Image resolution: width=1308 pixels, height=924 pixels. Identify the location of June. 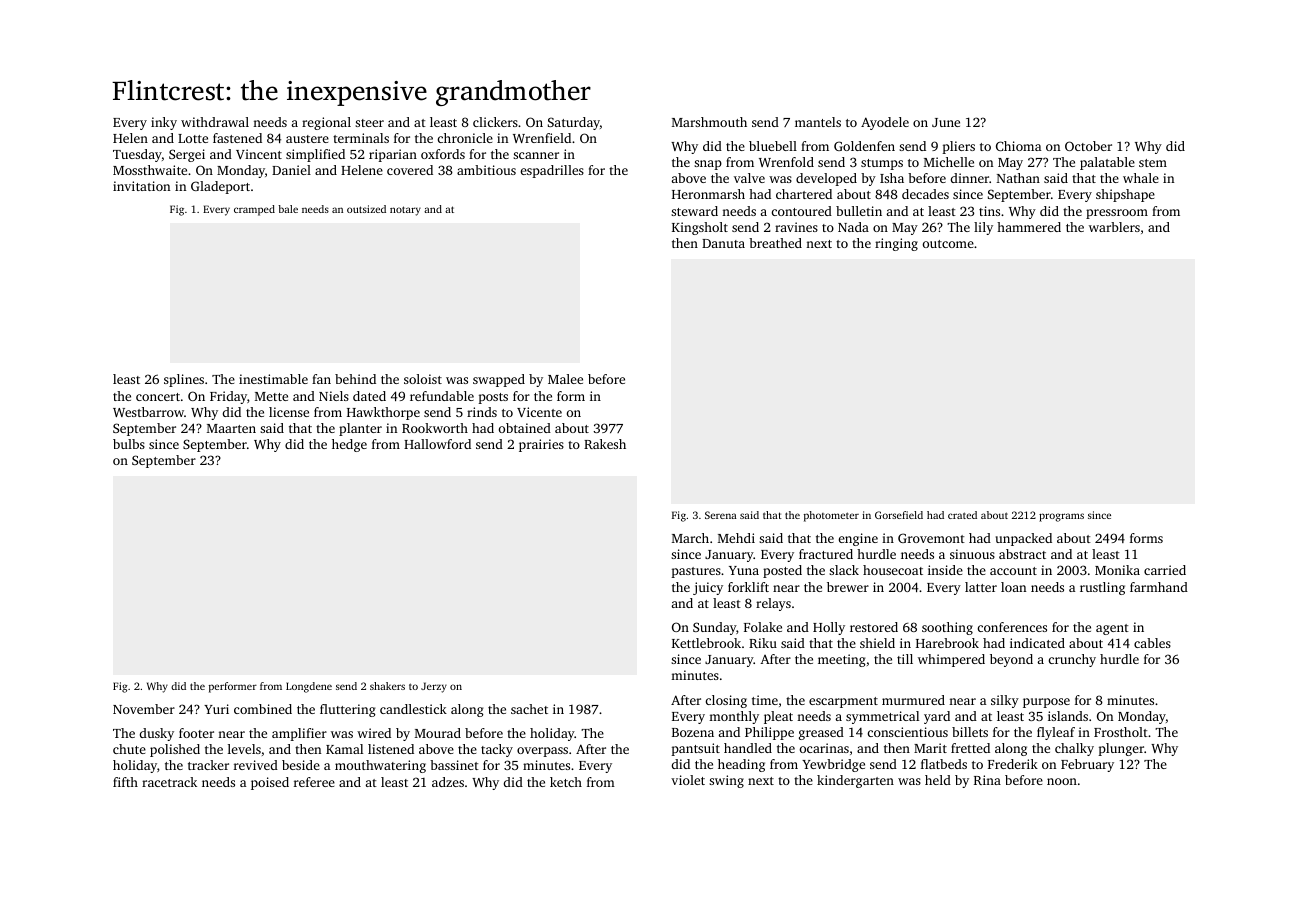
(946, 122).
